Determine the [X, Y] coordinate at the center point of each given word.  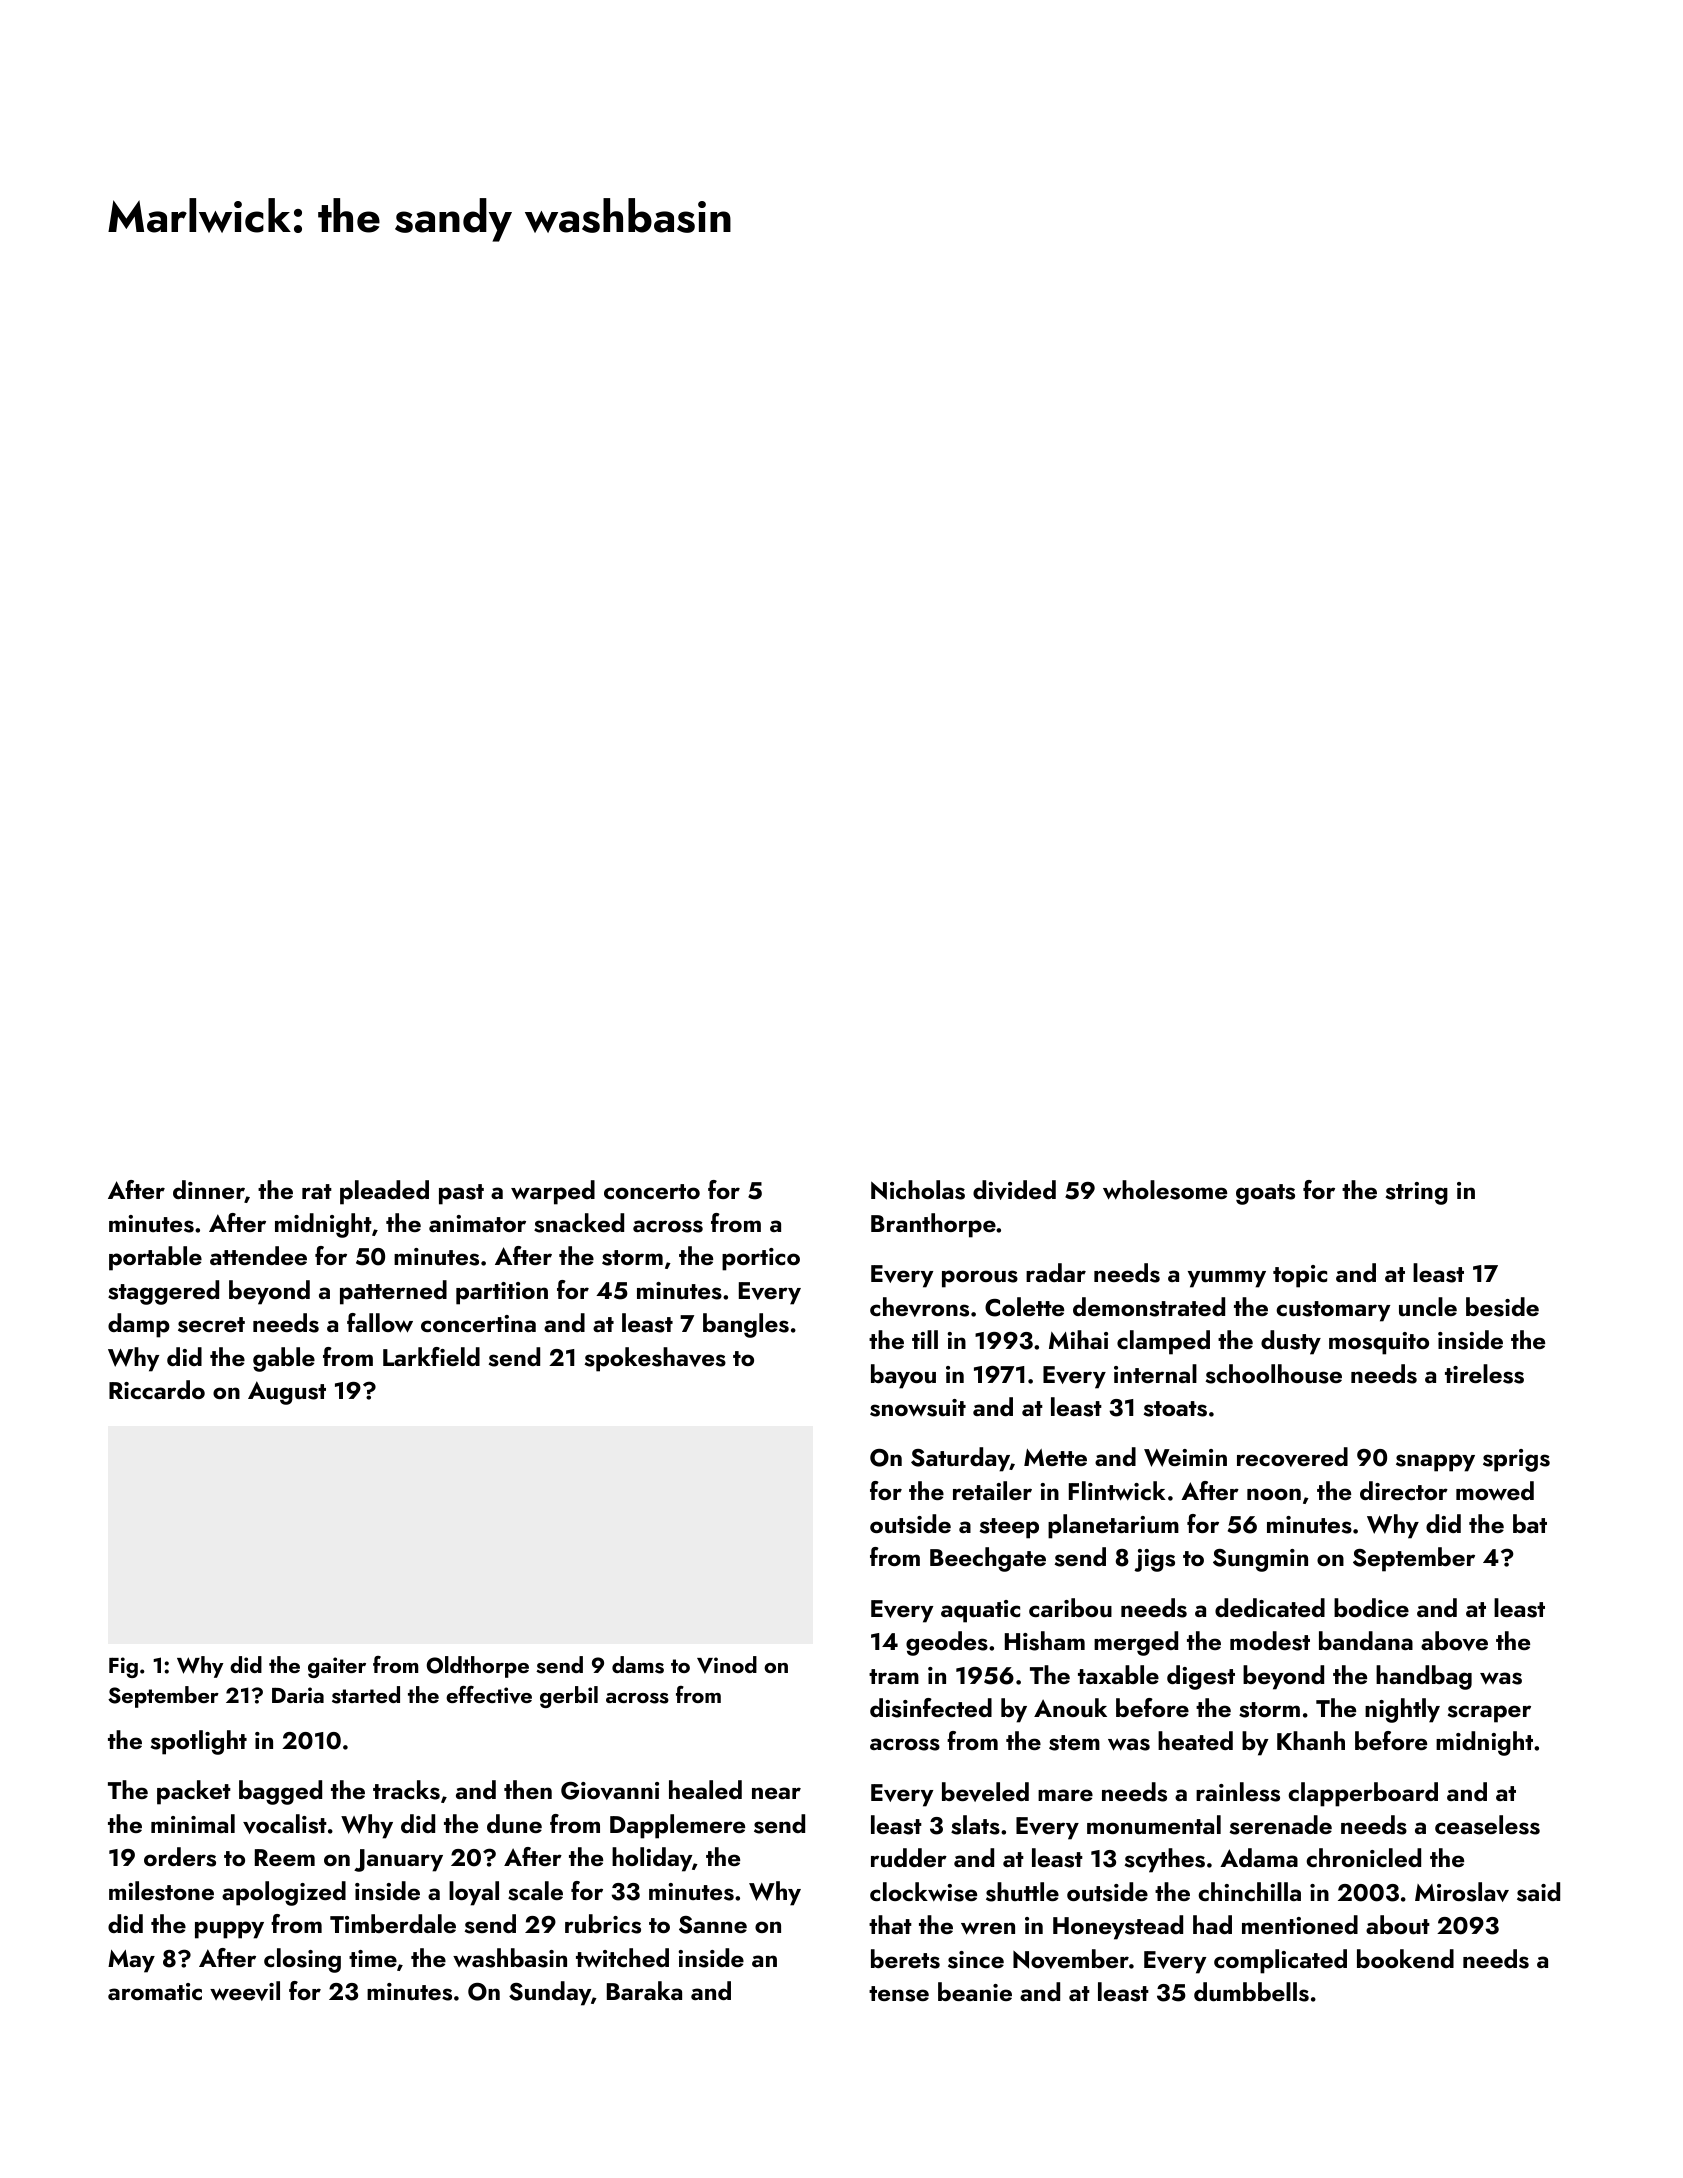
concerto [652, 1191]
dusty [1291, 1342]
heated [1195, 1740]
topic [1300, 1276]
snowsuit [918, 1408]
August [287, 1393]
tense [899, 1994]
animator [477, 1223]
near [776, 1793]
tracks [406, 1790]
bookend [1405, 1958]
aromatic [155, 1991]
